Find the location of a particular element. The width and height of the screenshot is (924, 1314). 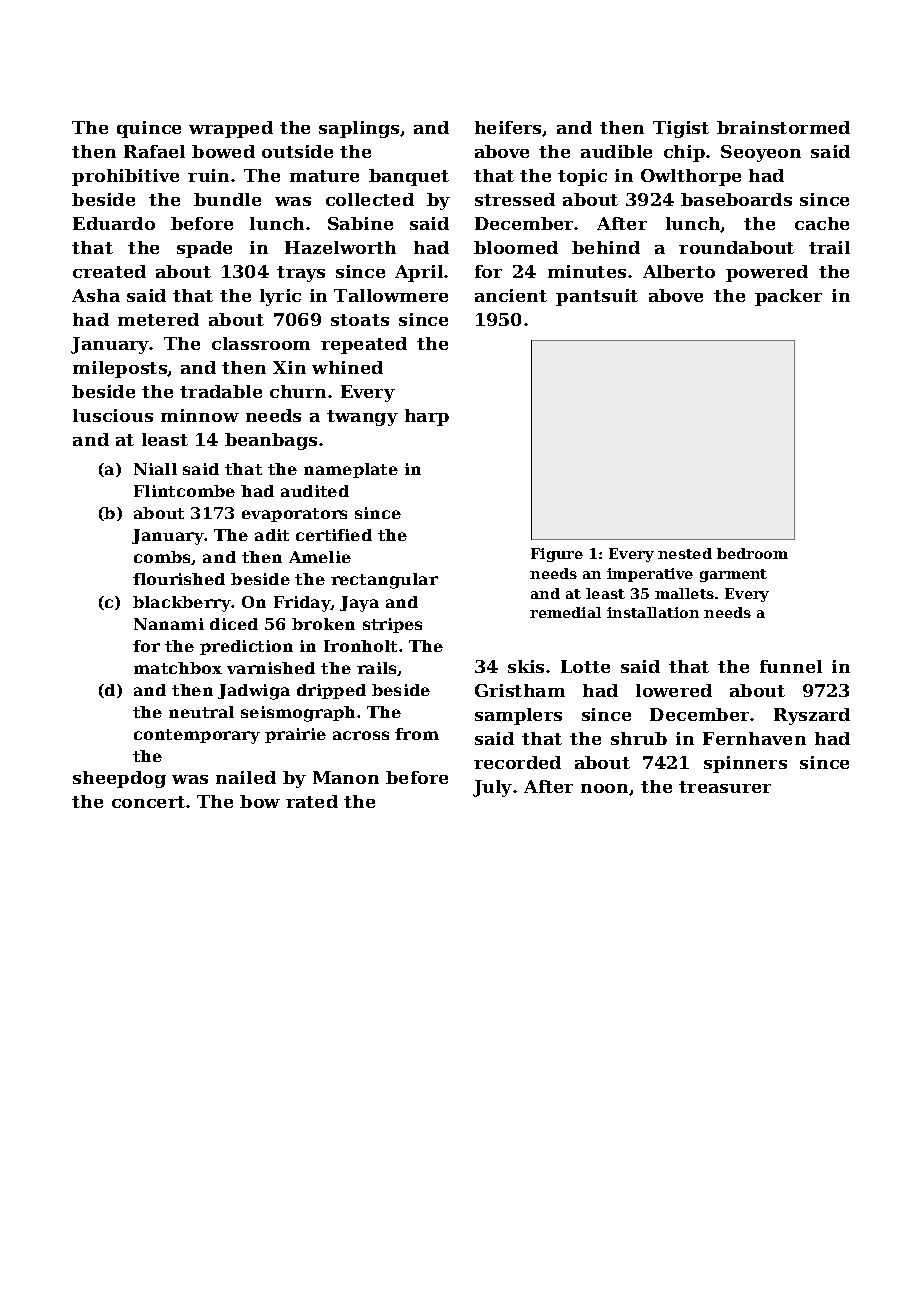

pantsuit is located at coordinates (597, 297).
